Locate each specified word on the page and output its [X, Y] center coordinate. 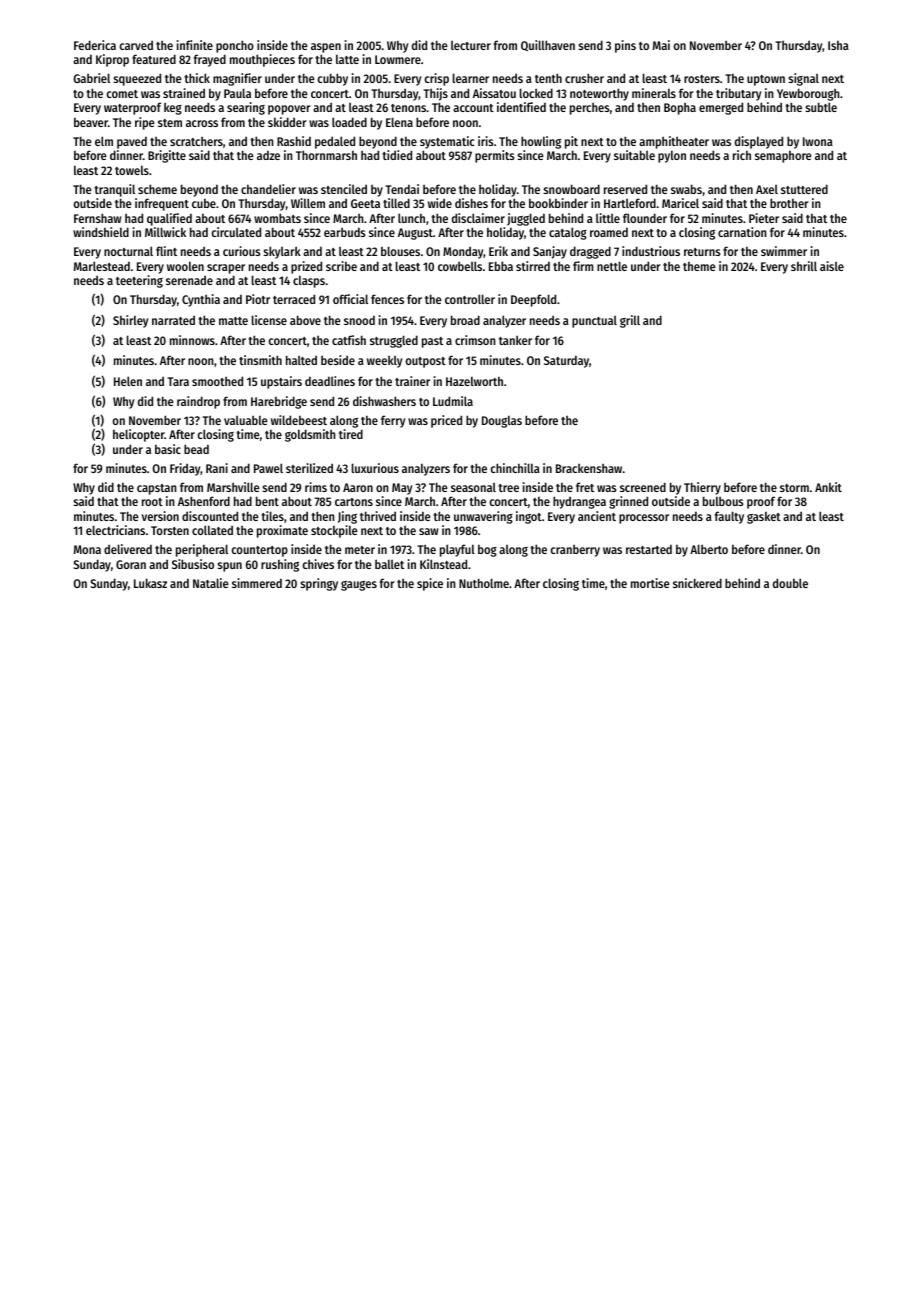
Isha [838, 45]
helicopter [139, 435]
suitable [634, 155]
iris [486, 141]
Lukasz [150, 583]
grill [630, 321]
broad [465, 320]
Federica [95, 45]
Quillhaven [548, 45]
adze [268, 155]
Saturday [566, 361]
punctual [594, 321]
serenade [189, 280]
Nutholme [484, 583]
